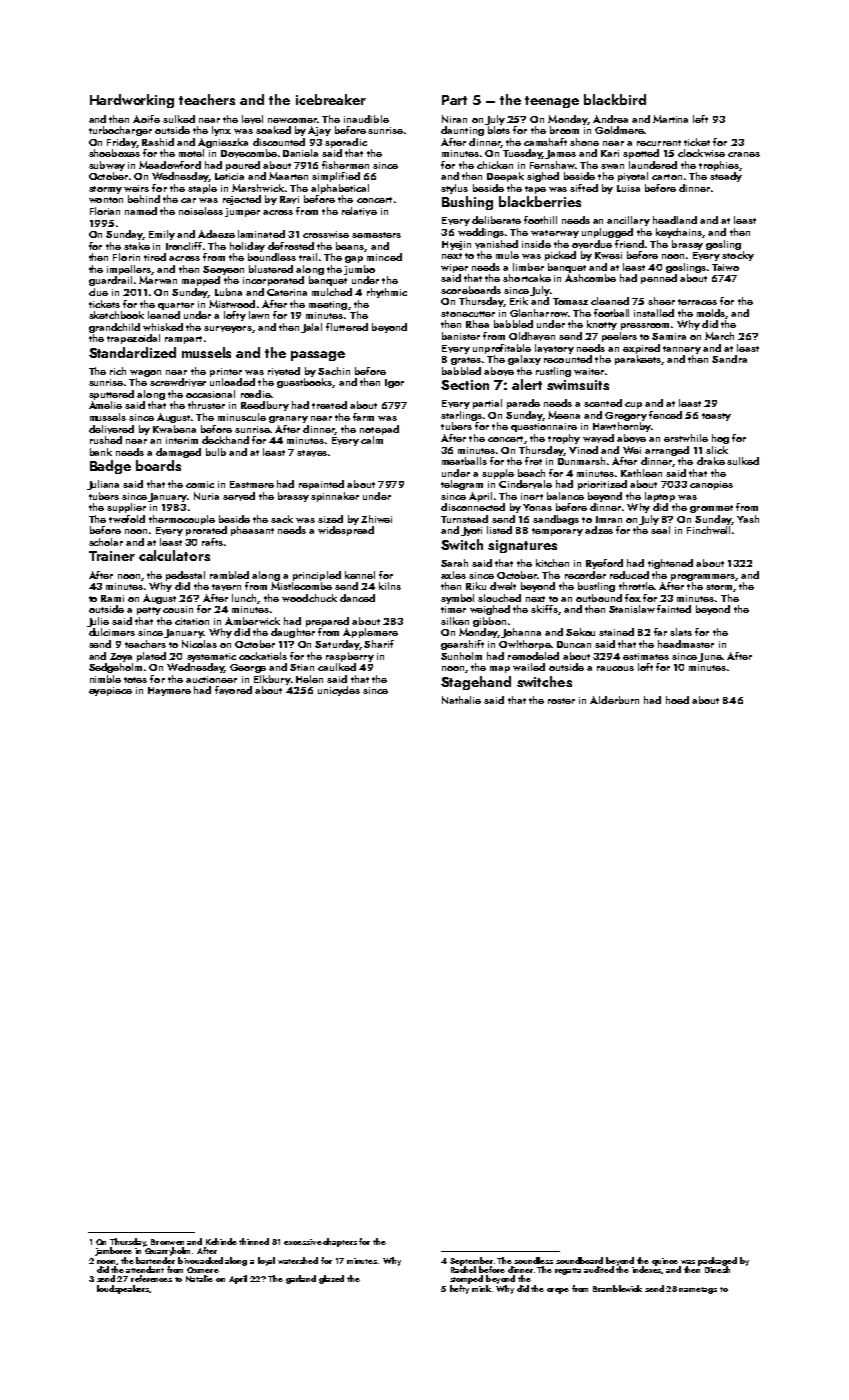  I want to click on September, so click(471, 1261).
